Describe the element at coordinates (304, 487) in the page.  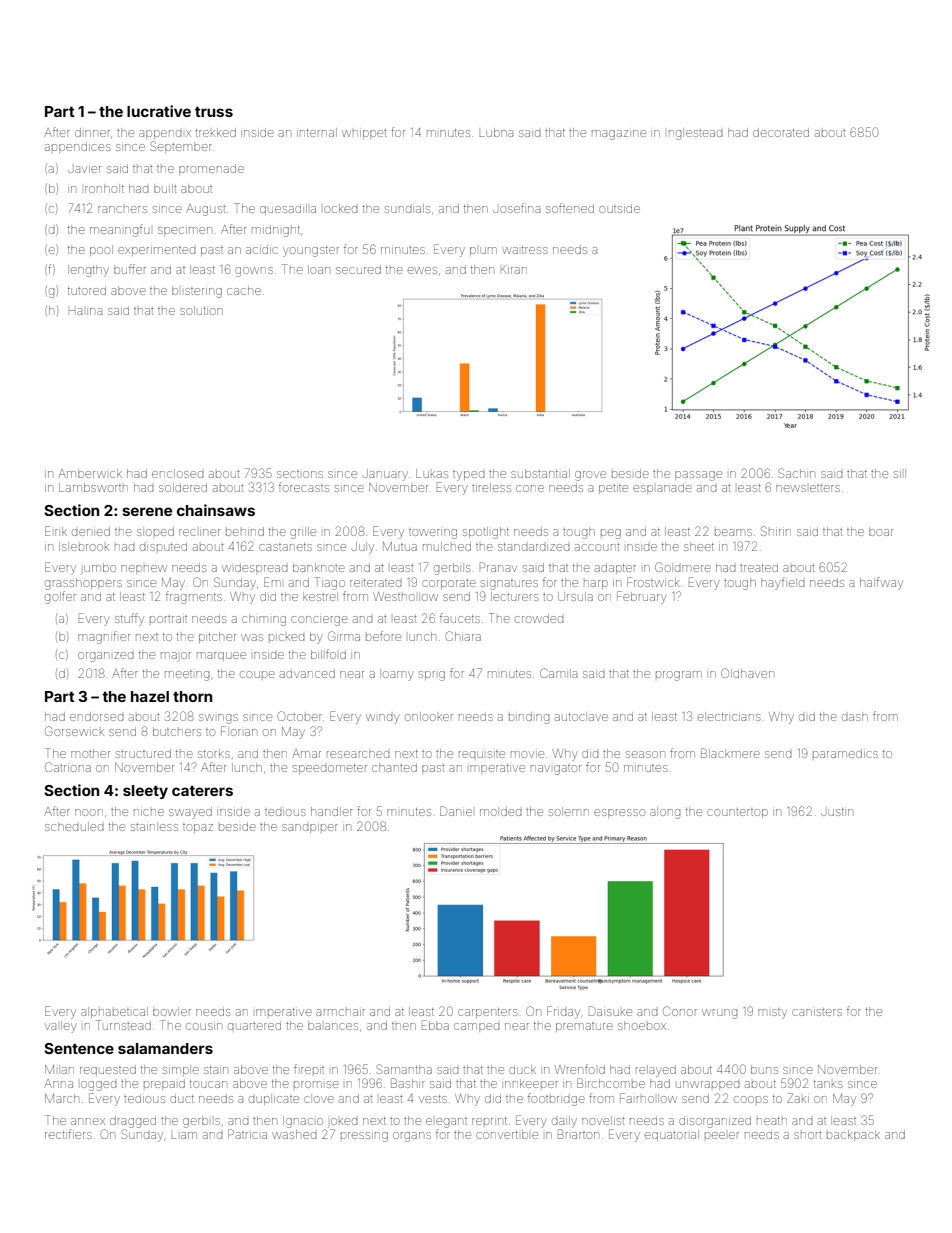
I see `forecasts` at that location.
